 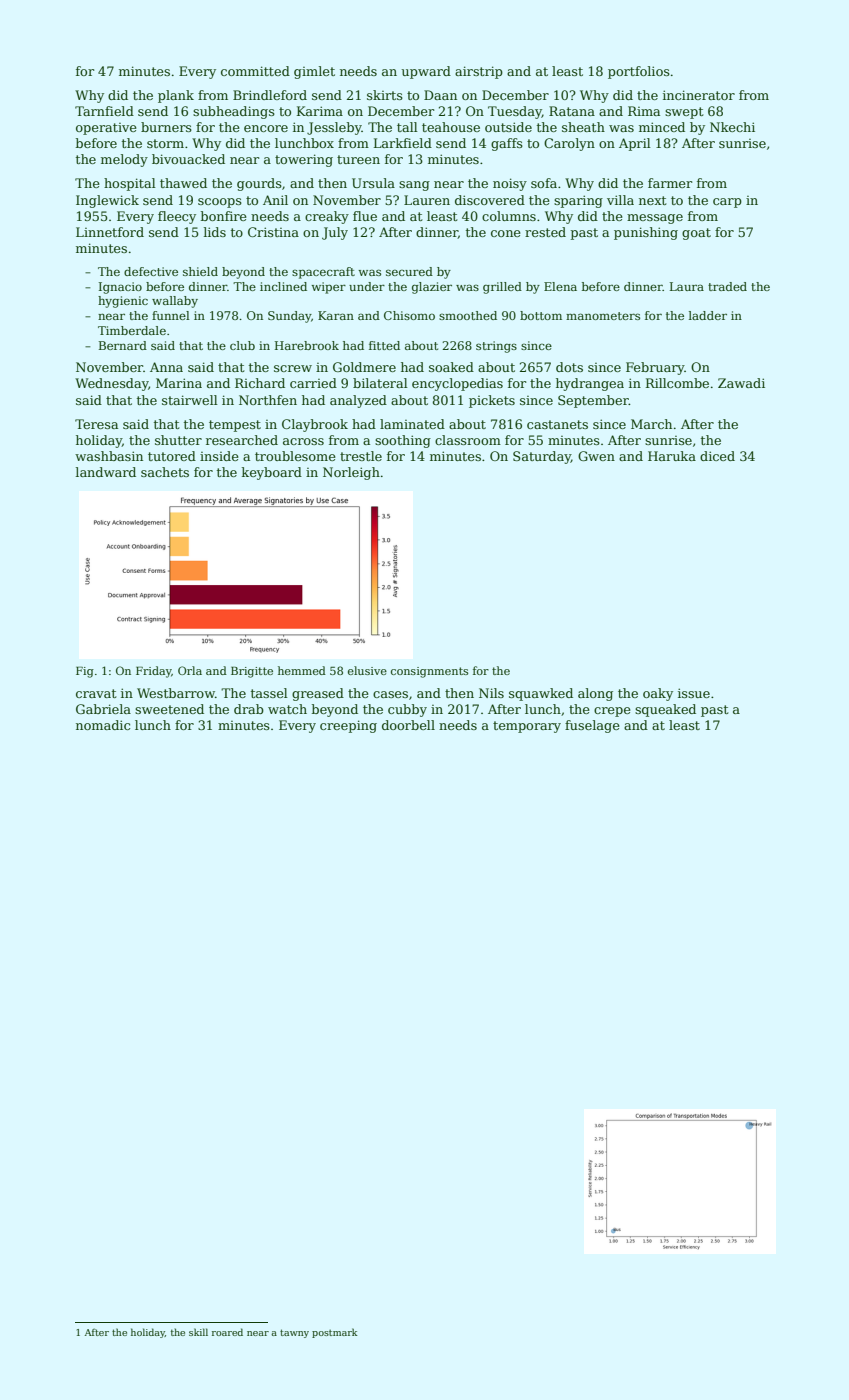 What do you see at coordinates (294, 1333) in the screenshot?
I see `tawny` at bounding box center [294, 1333].
